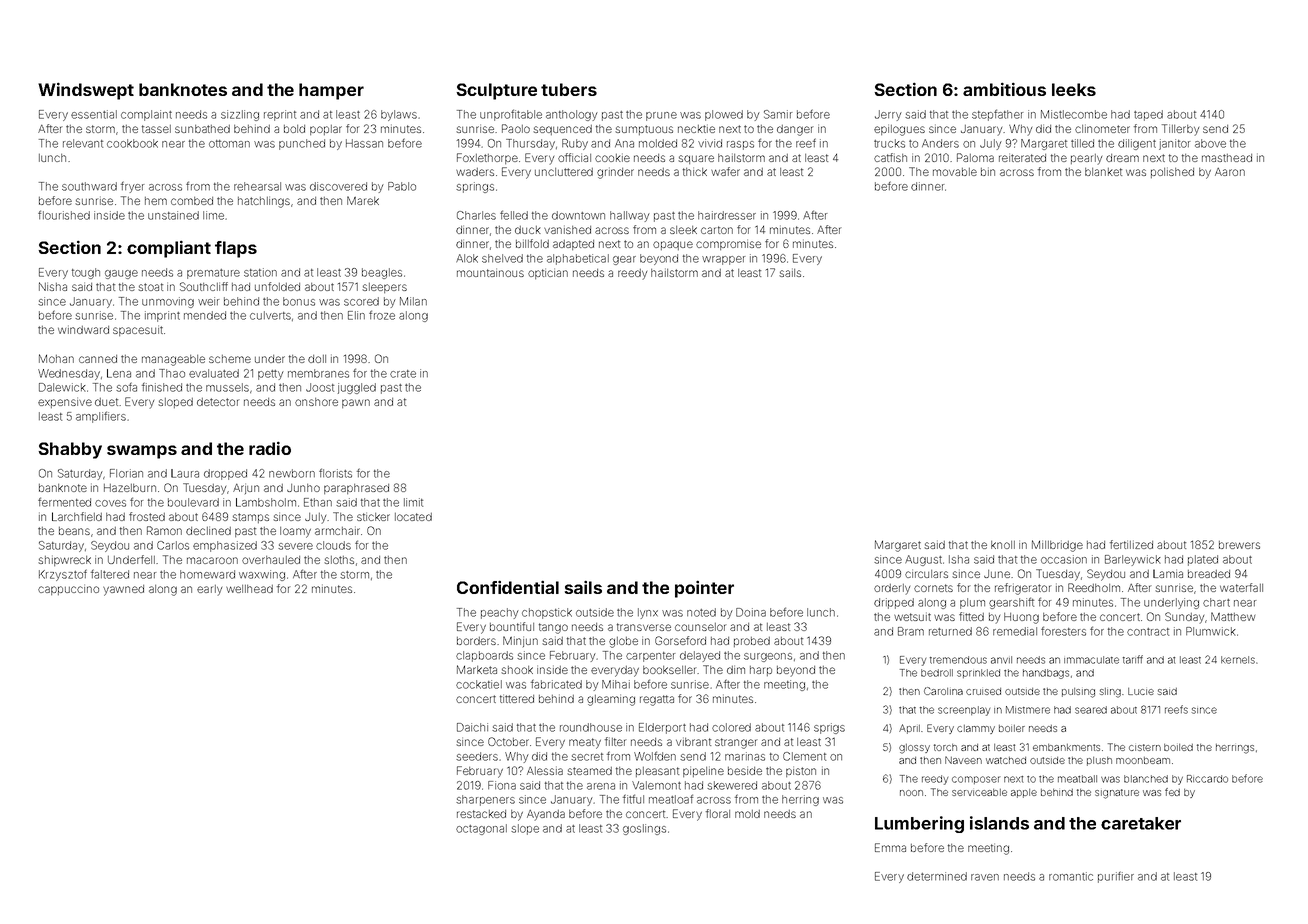 The width and height of the document is (1308, 924). Describe the element at coordinates (74, 531) in the document. I see `beans` at that location.
